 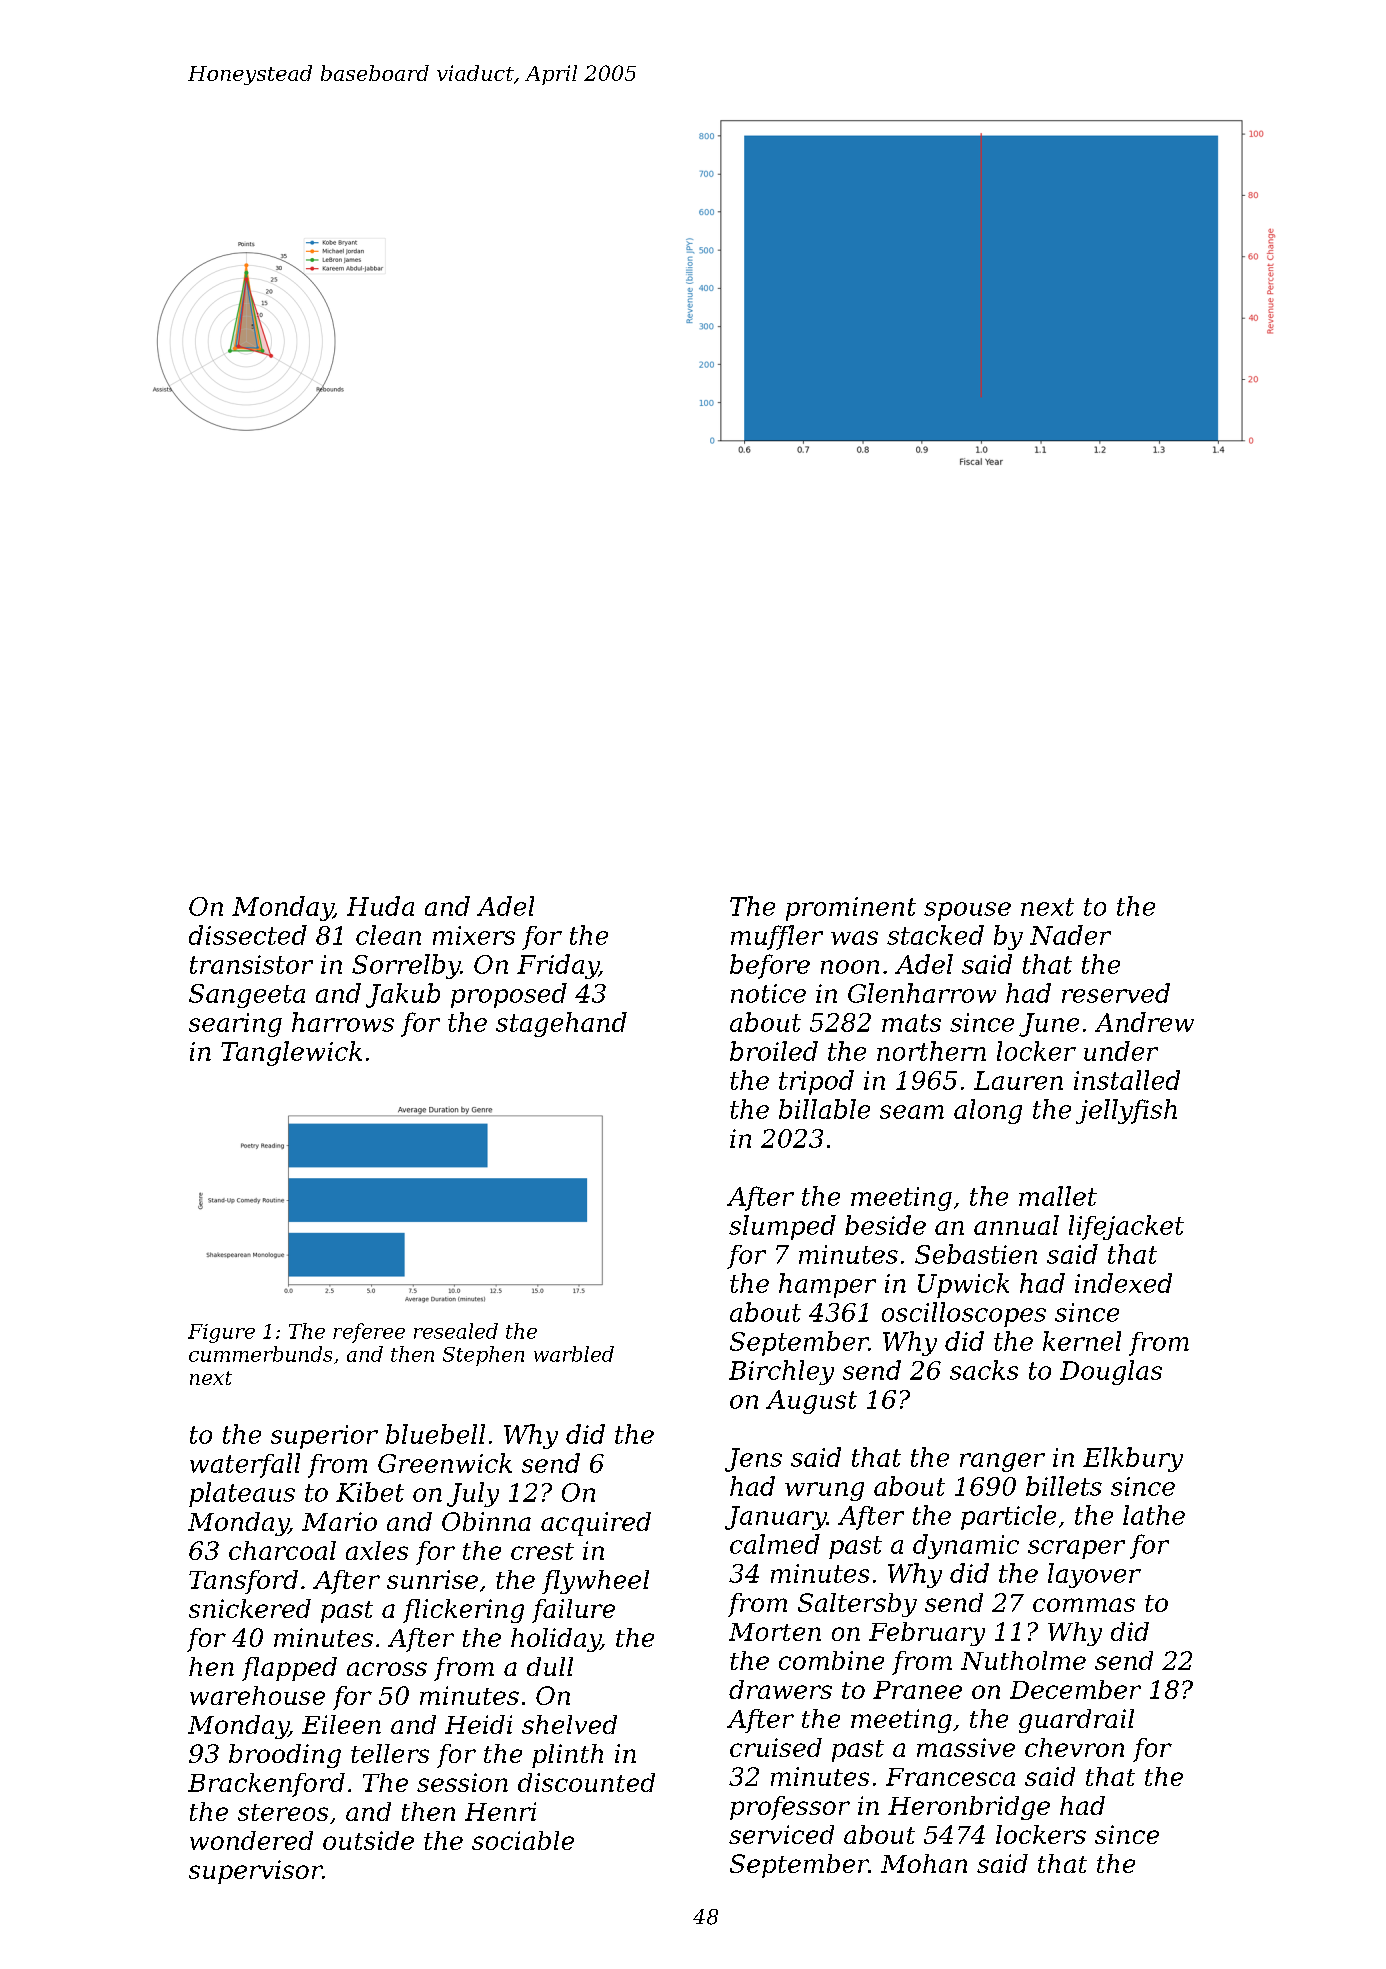 I want to click on warbled, so click(x=574, y=1354).
